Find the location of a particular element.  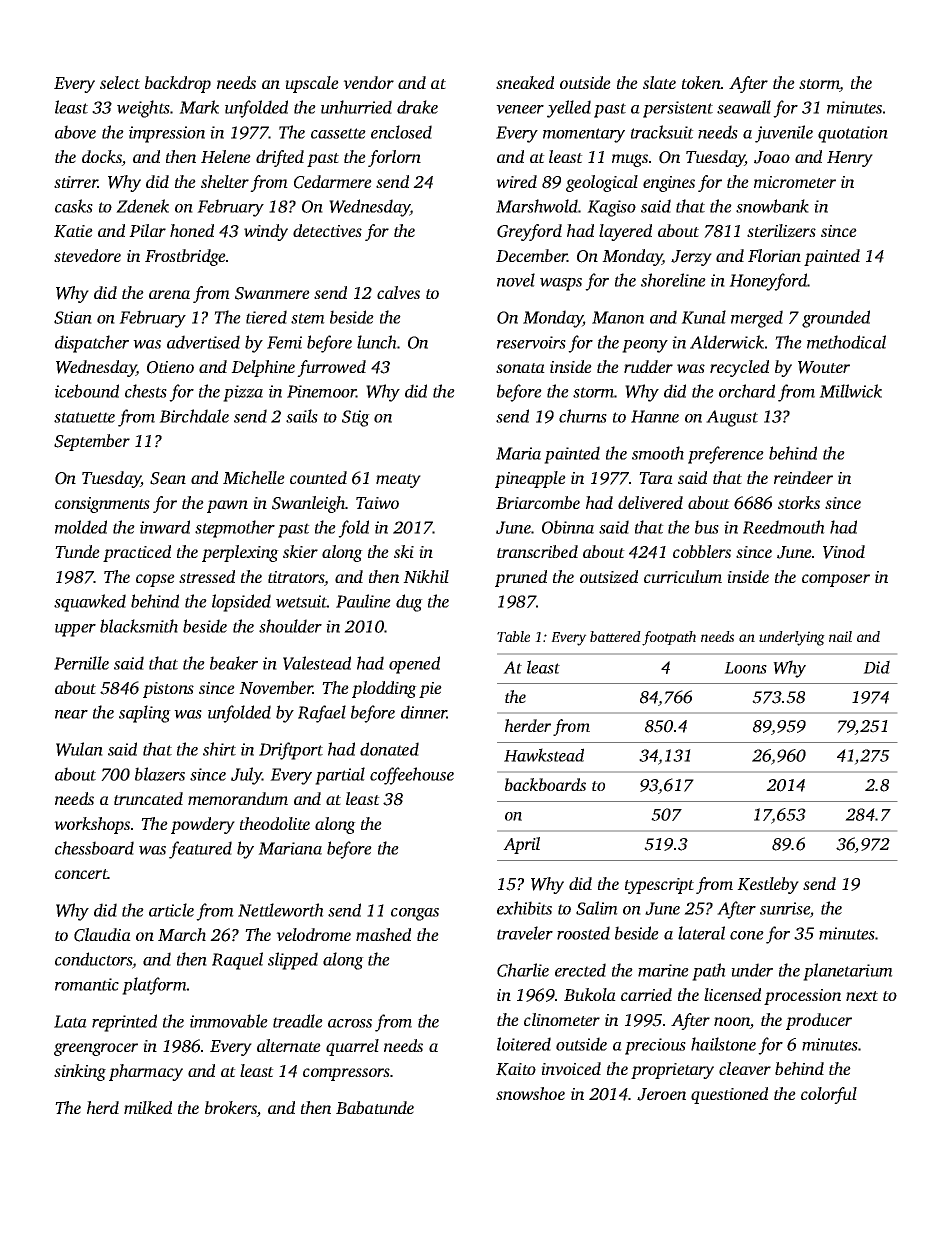

calves is located at coordinates (398, 292).
